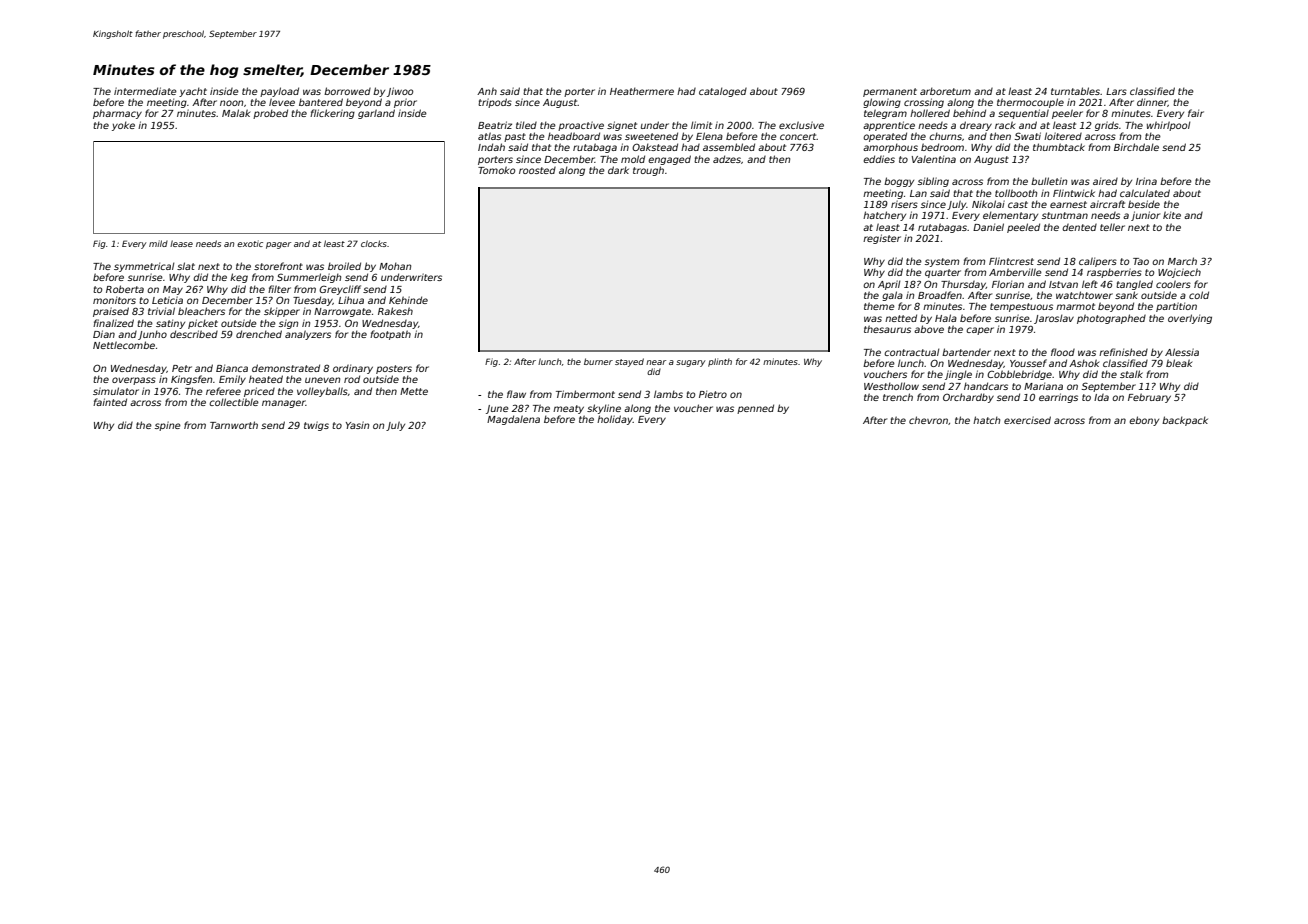 Image resolution: width=1308 pixels, height=924 pixels. What do you see at coordinates (496, 170) in the document?
I see `Tomoko` at bounding box center [496, 170].
